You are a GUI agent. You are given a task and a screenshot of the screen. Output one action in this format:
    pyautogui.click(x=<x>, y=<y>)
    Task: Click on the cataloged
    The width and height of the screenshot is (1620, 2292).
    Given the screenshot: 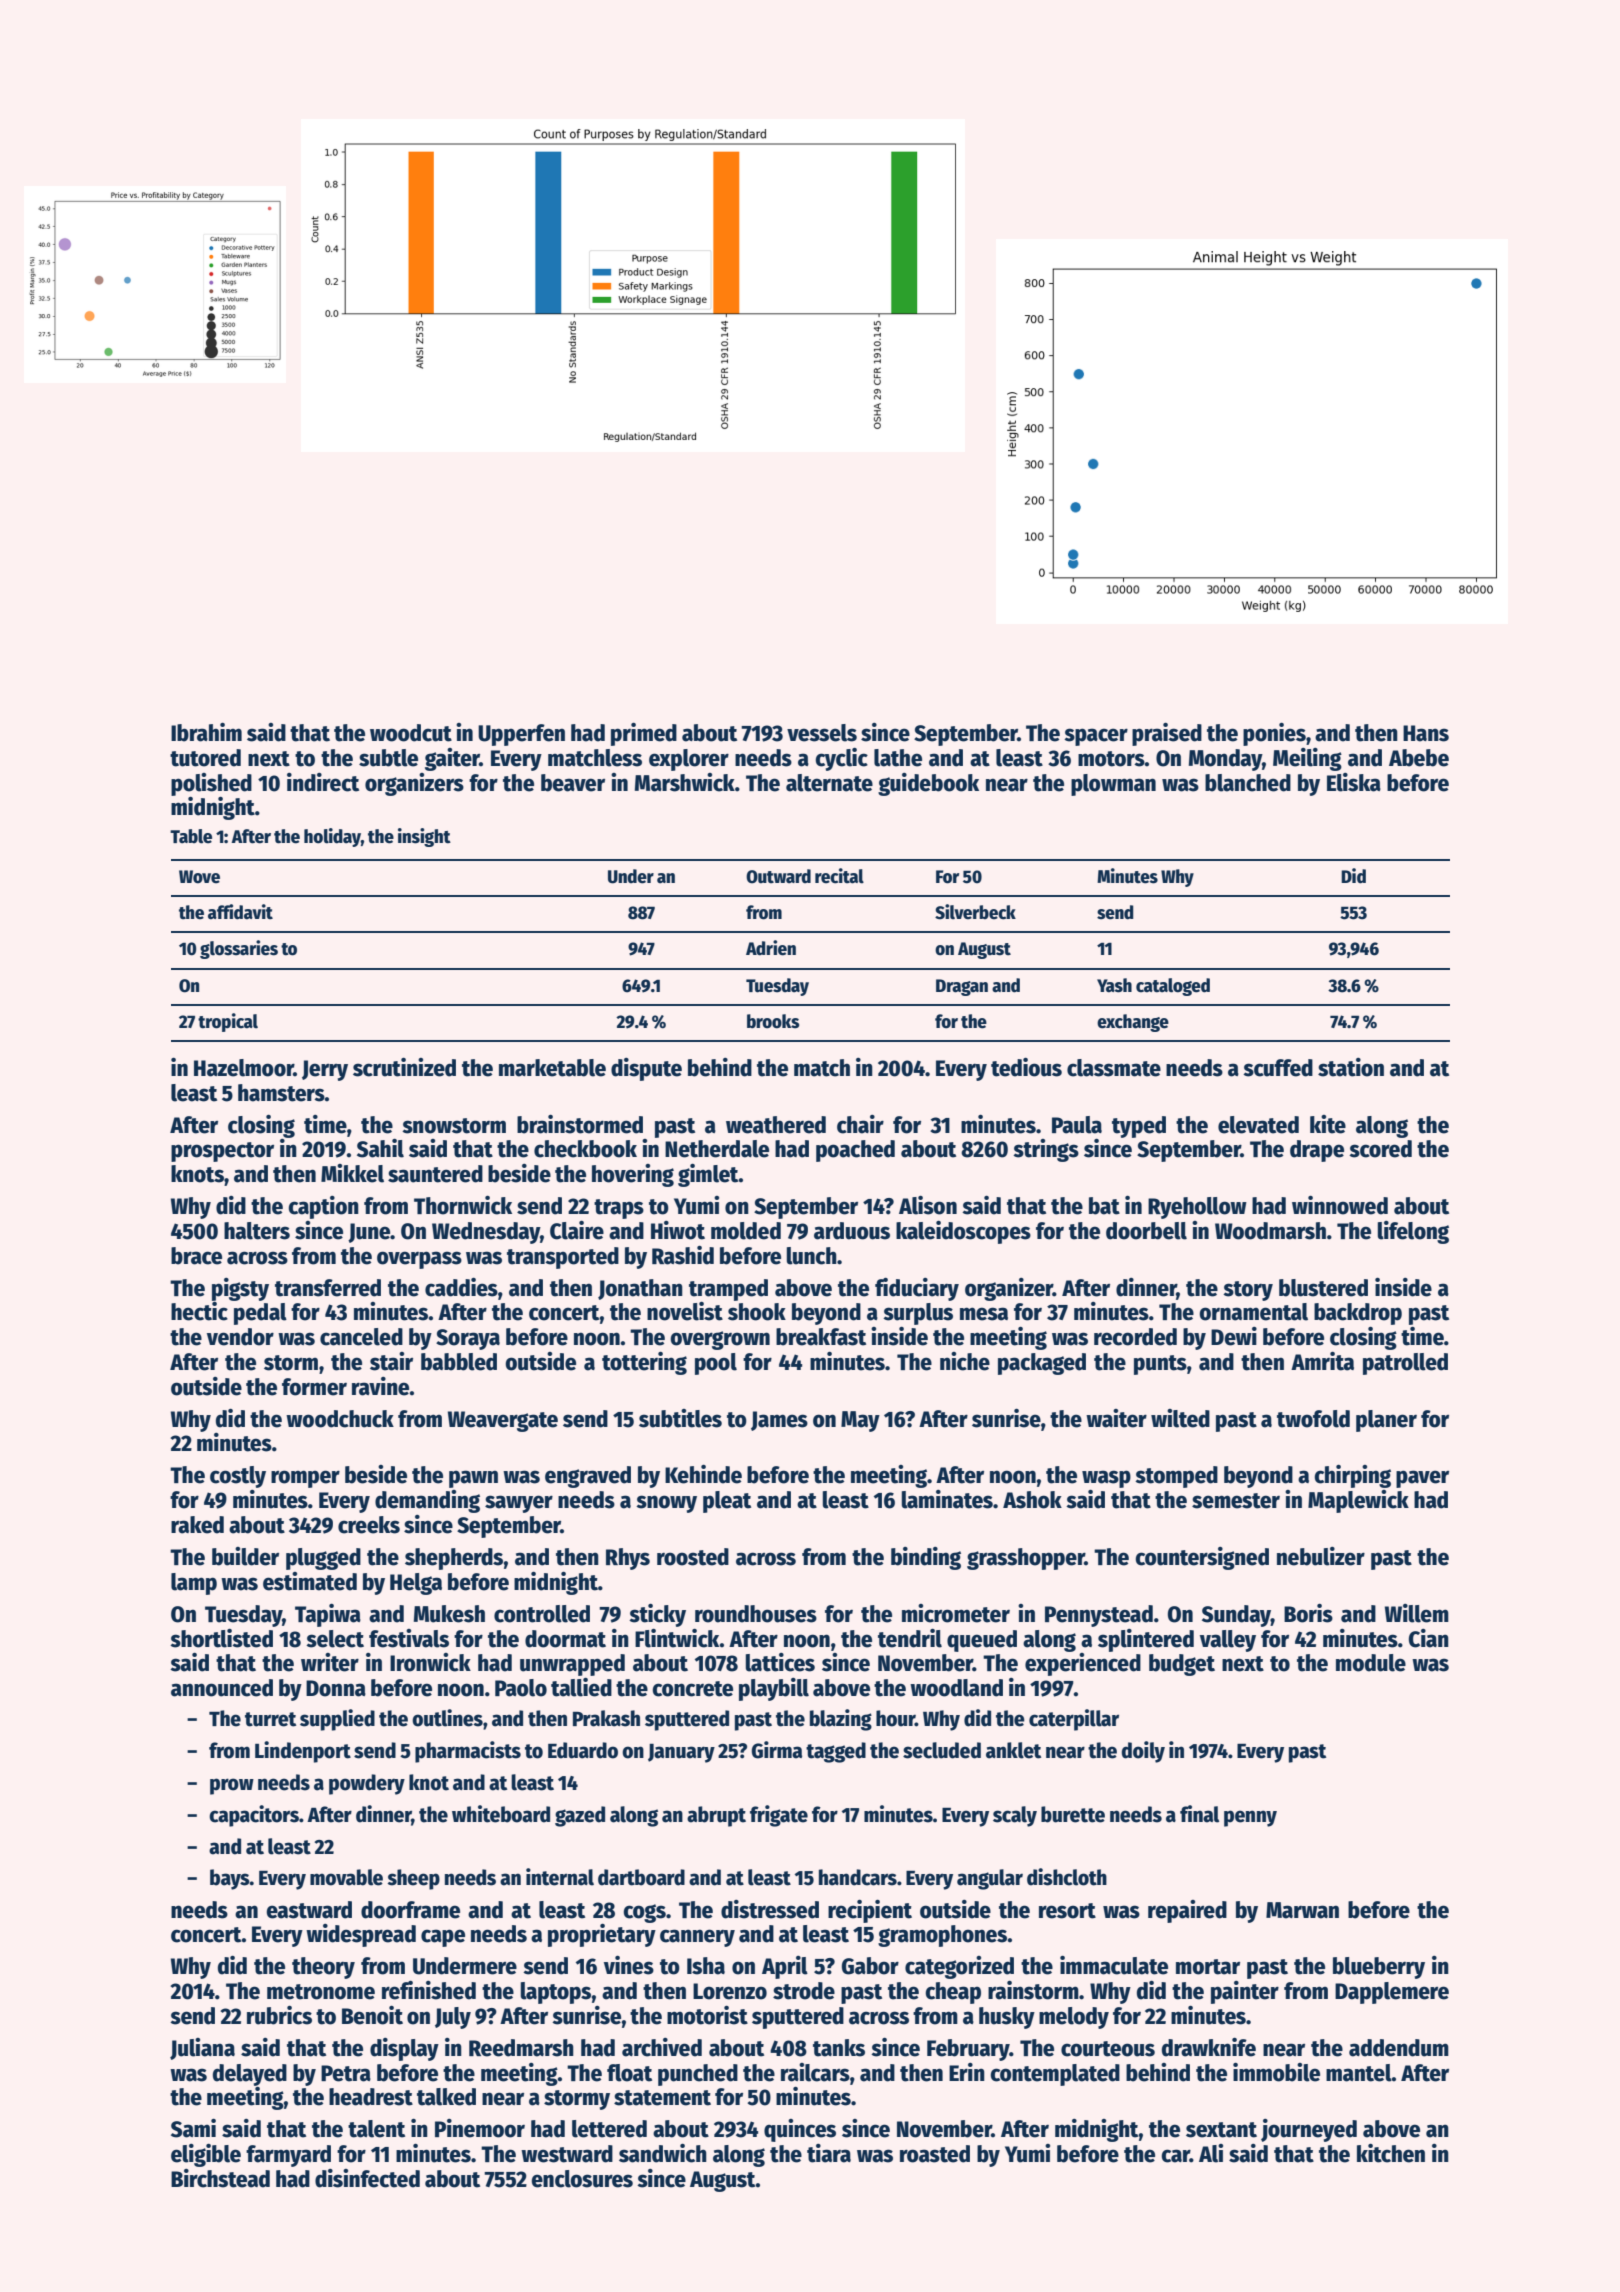 What is the action you would take?
    pyautogui.click(x=1173, y=987)
